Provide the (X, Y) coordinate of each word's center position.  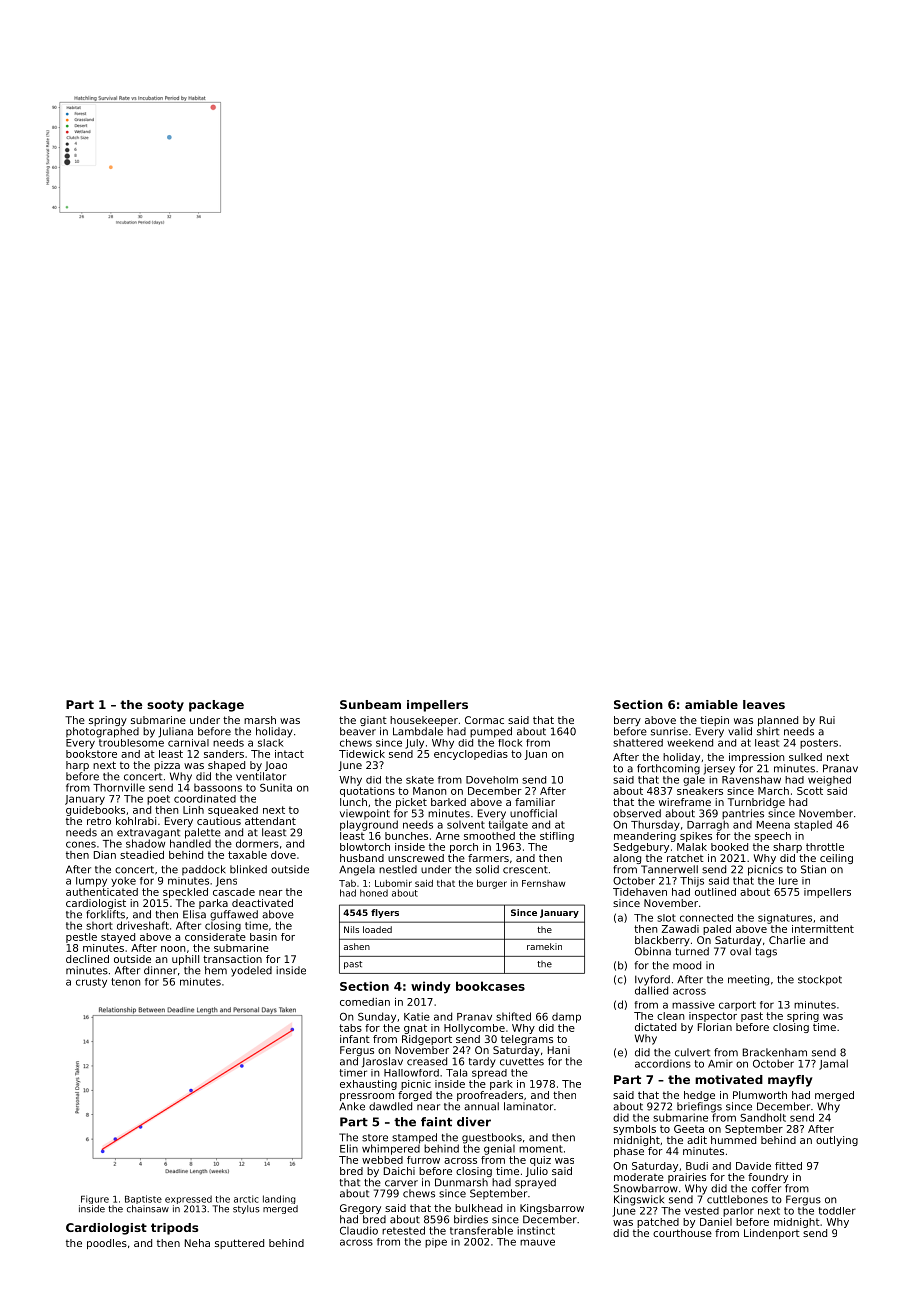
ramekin (544, 946)
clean (671, 1016)
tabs (350, 1028)
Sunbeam (370, 704)
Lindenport (772, 1234)
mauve (537, 1242)
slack (271, 743)
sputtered (239, 1244)
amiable (711, 704)
